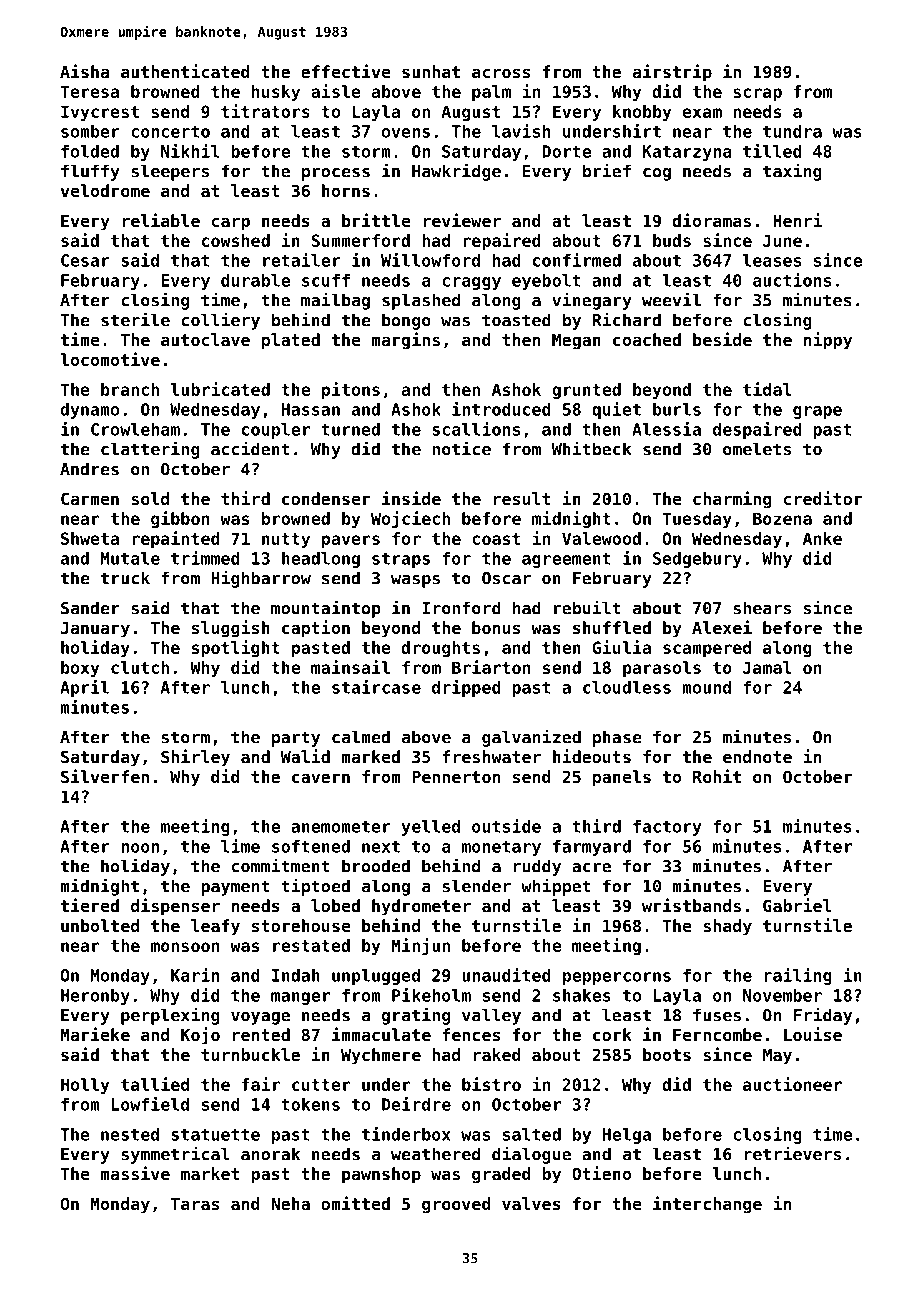 The width and height of the screenshot is (924, 1314). I want to click on across, so click(501, 73).
